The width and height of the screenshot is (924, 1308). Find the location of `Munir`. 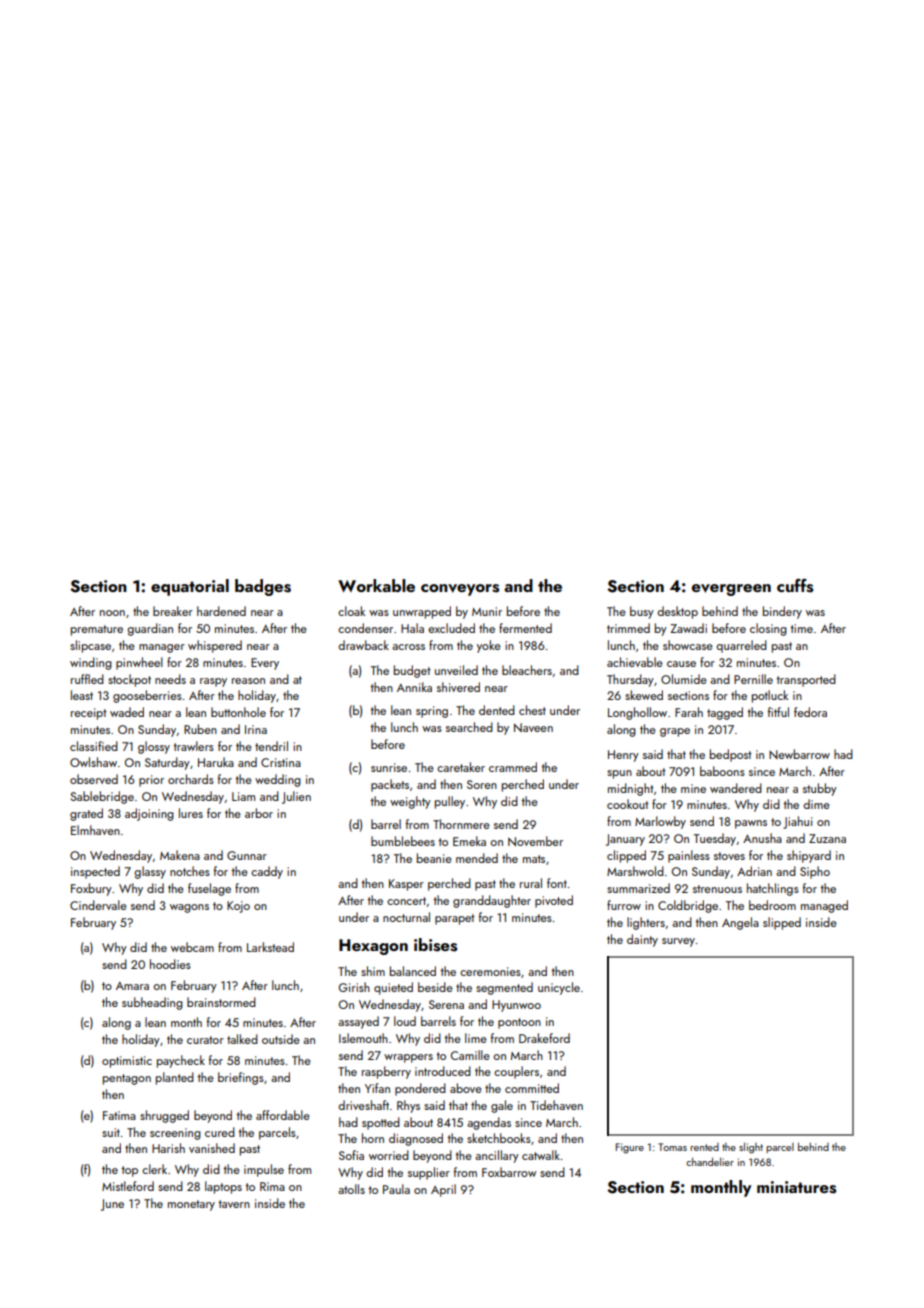

Munir is located at coordinates (487, 611).
